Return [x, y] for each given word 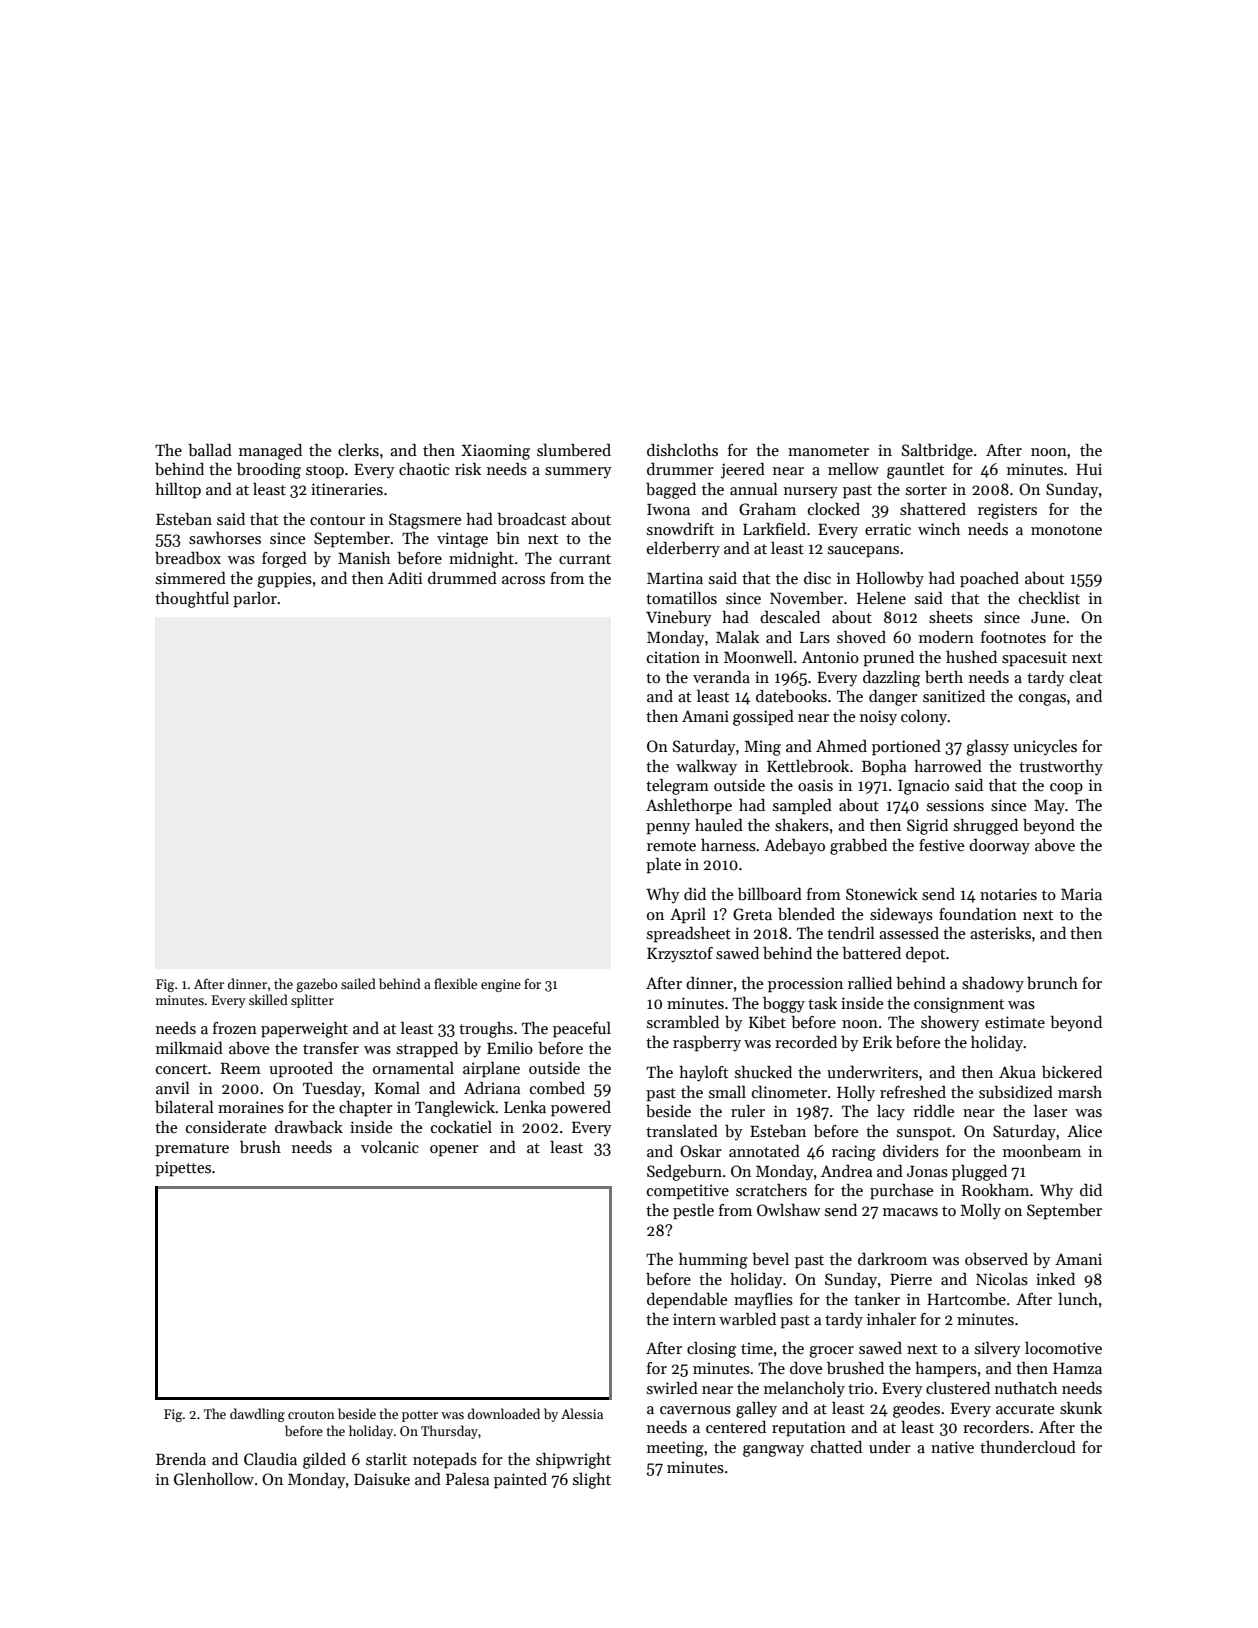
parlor [255, 600]
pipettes [183, 1169]
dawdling [257, 1415]
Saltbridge [937, 452]
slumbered [574, 450]
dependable [687, 1301]
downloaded [504, 1413]
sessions [955, 805]
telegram [677, 787]
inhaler [891, 1319]
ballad [210, 450]
